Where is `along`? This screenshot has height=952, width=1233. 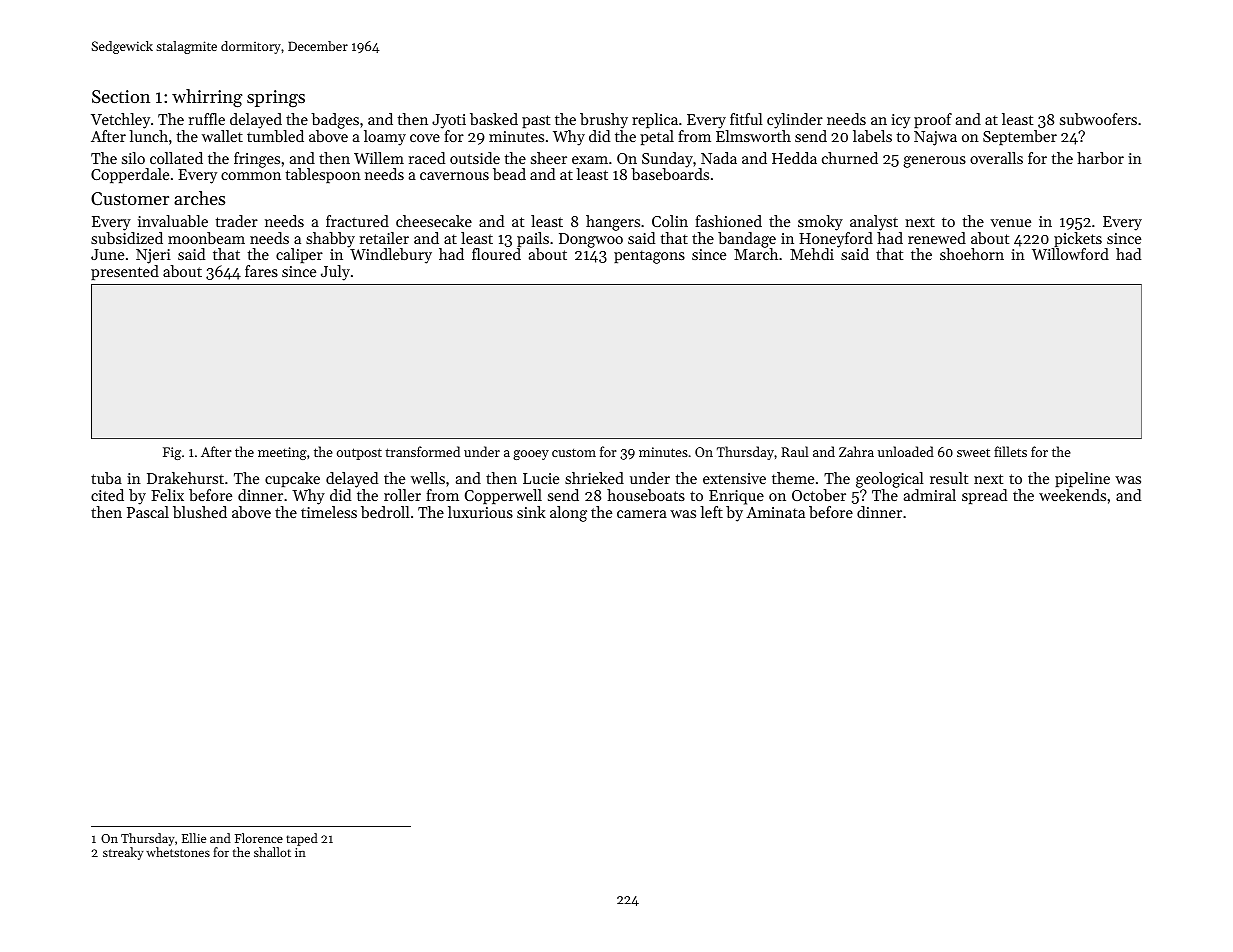
along is located at coordinates (568, 514).
